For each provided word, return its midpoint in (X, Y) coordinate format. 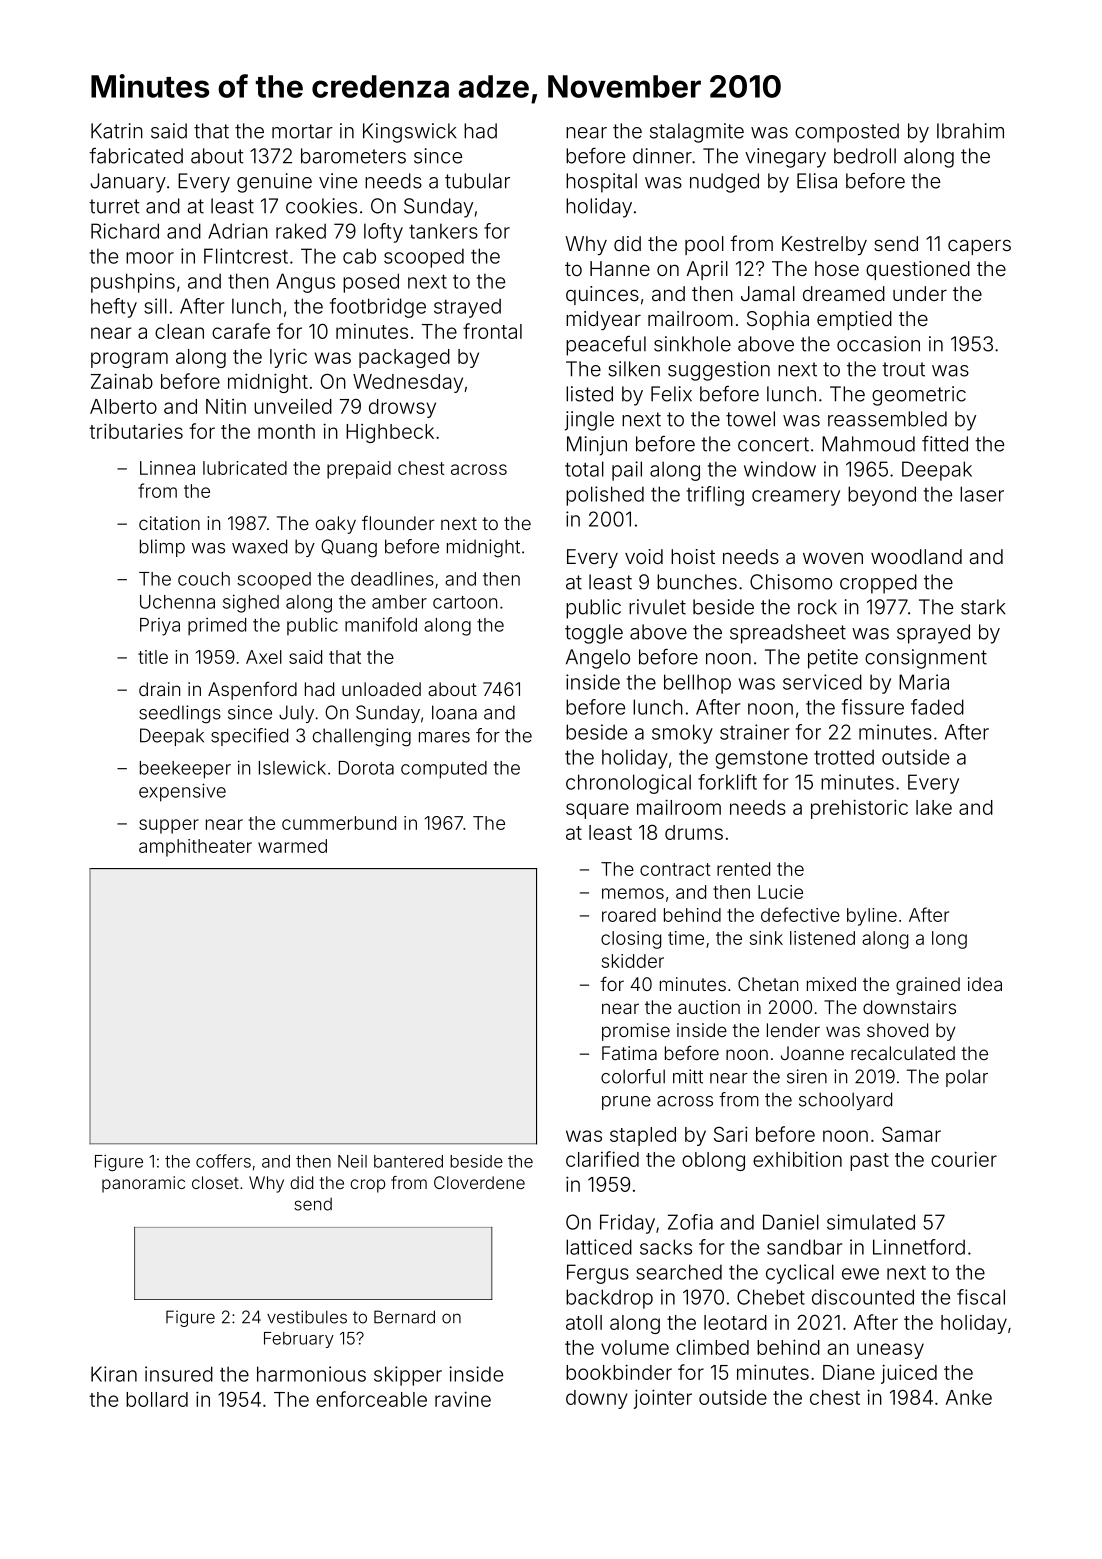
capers (979, 247)
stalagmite (697, 133)
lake (934, 807)
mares (444, 737)
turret (114, 206)
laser (982, 494)
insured (179, 1374)
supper (169, 826)
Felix (671, 394)
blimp (162, 548)
